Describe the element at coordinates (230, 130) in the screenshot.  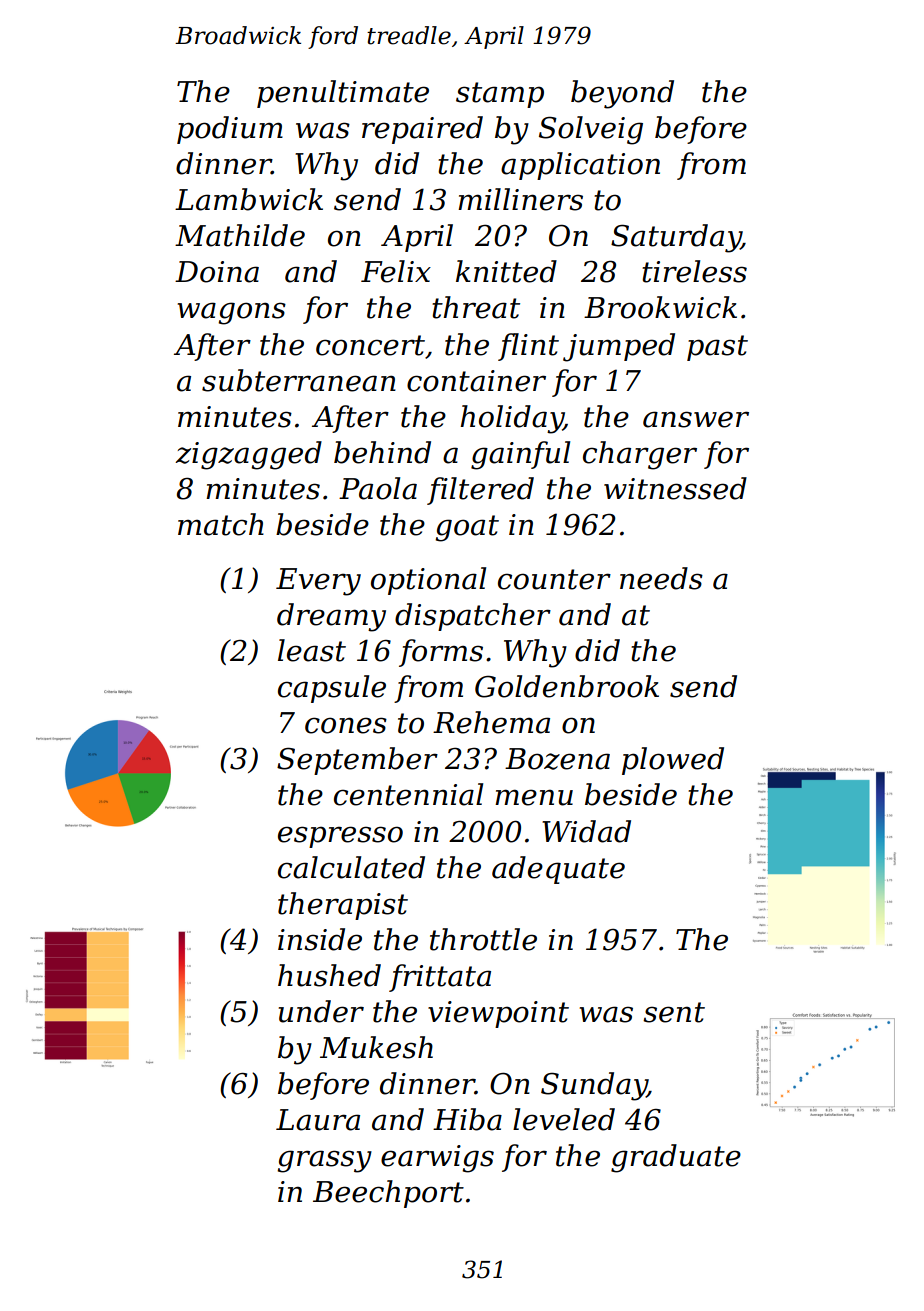
I see `podium` at that location.
